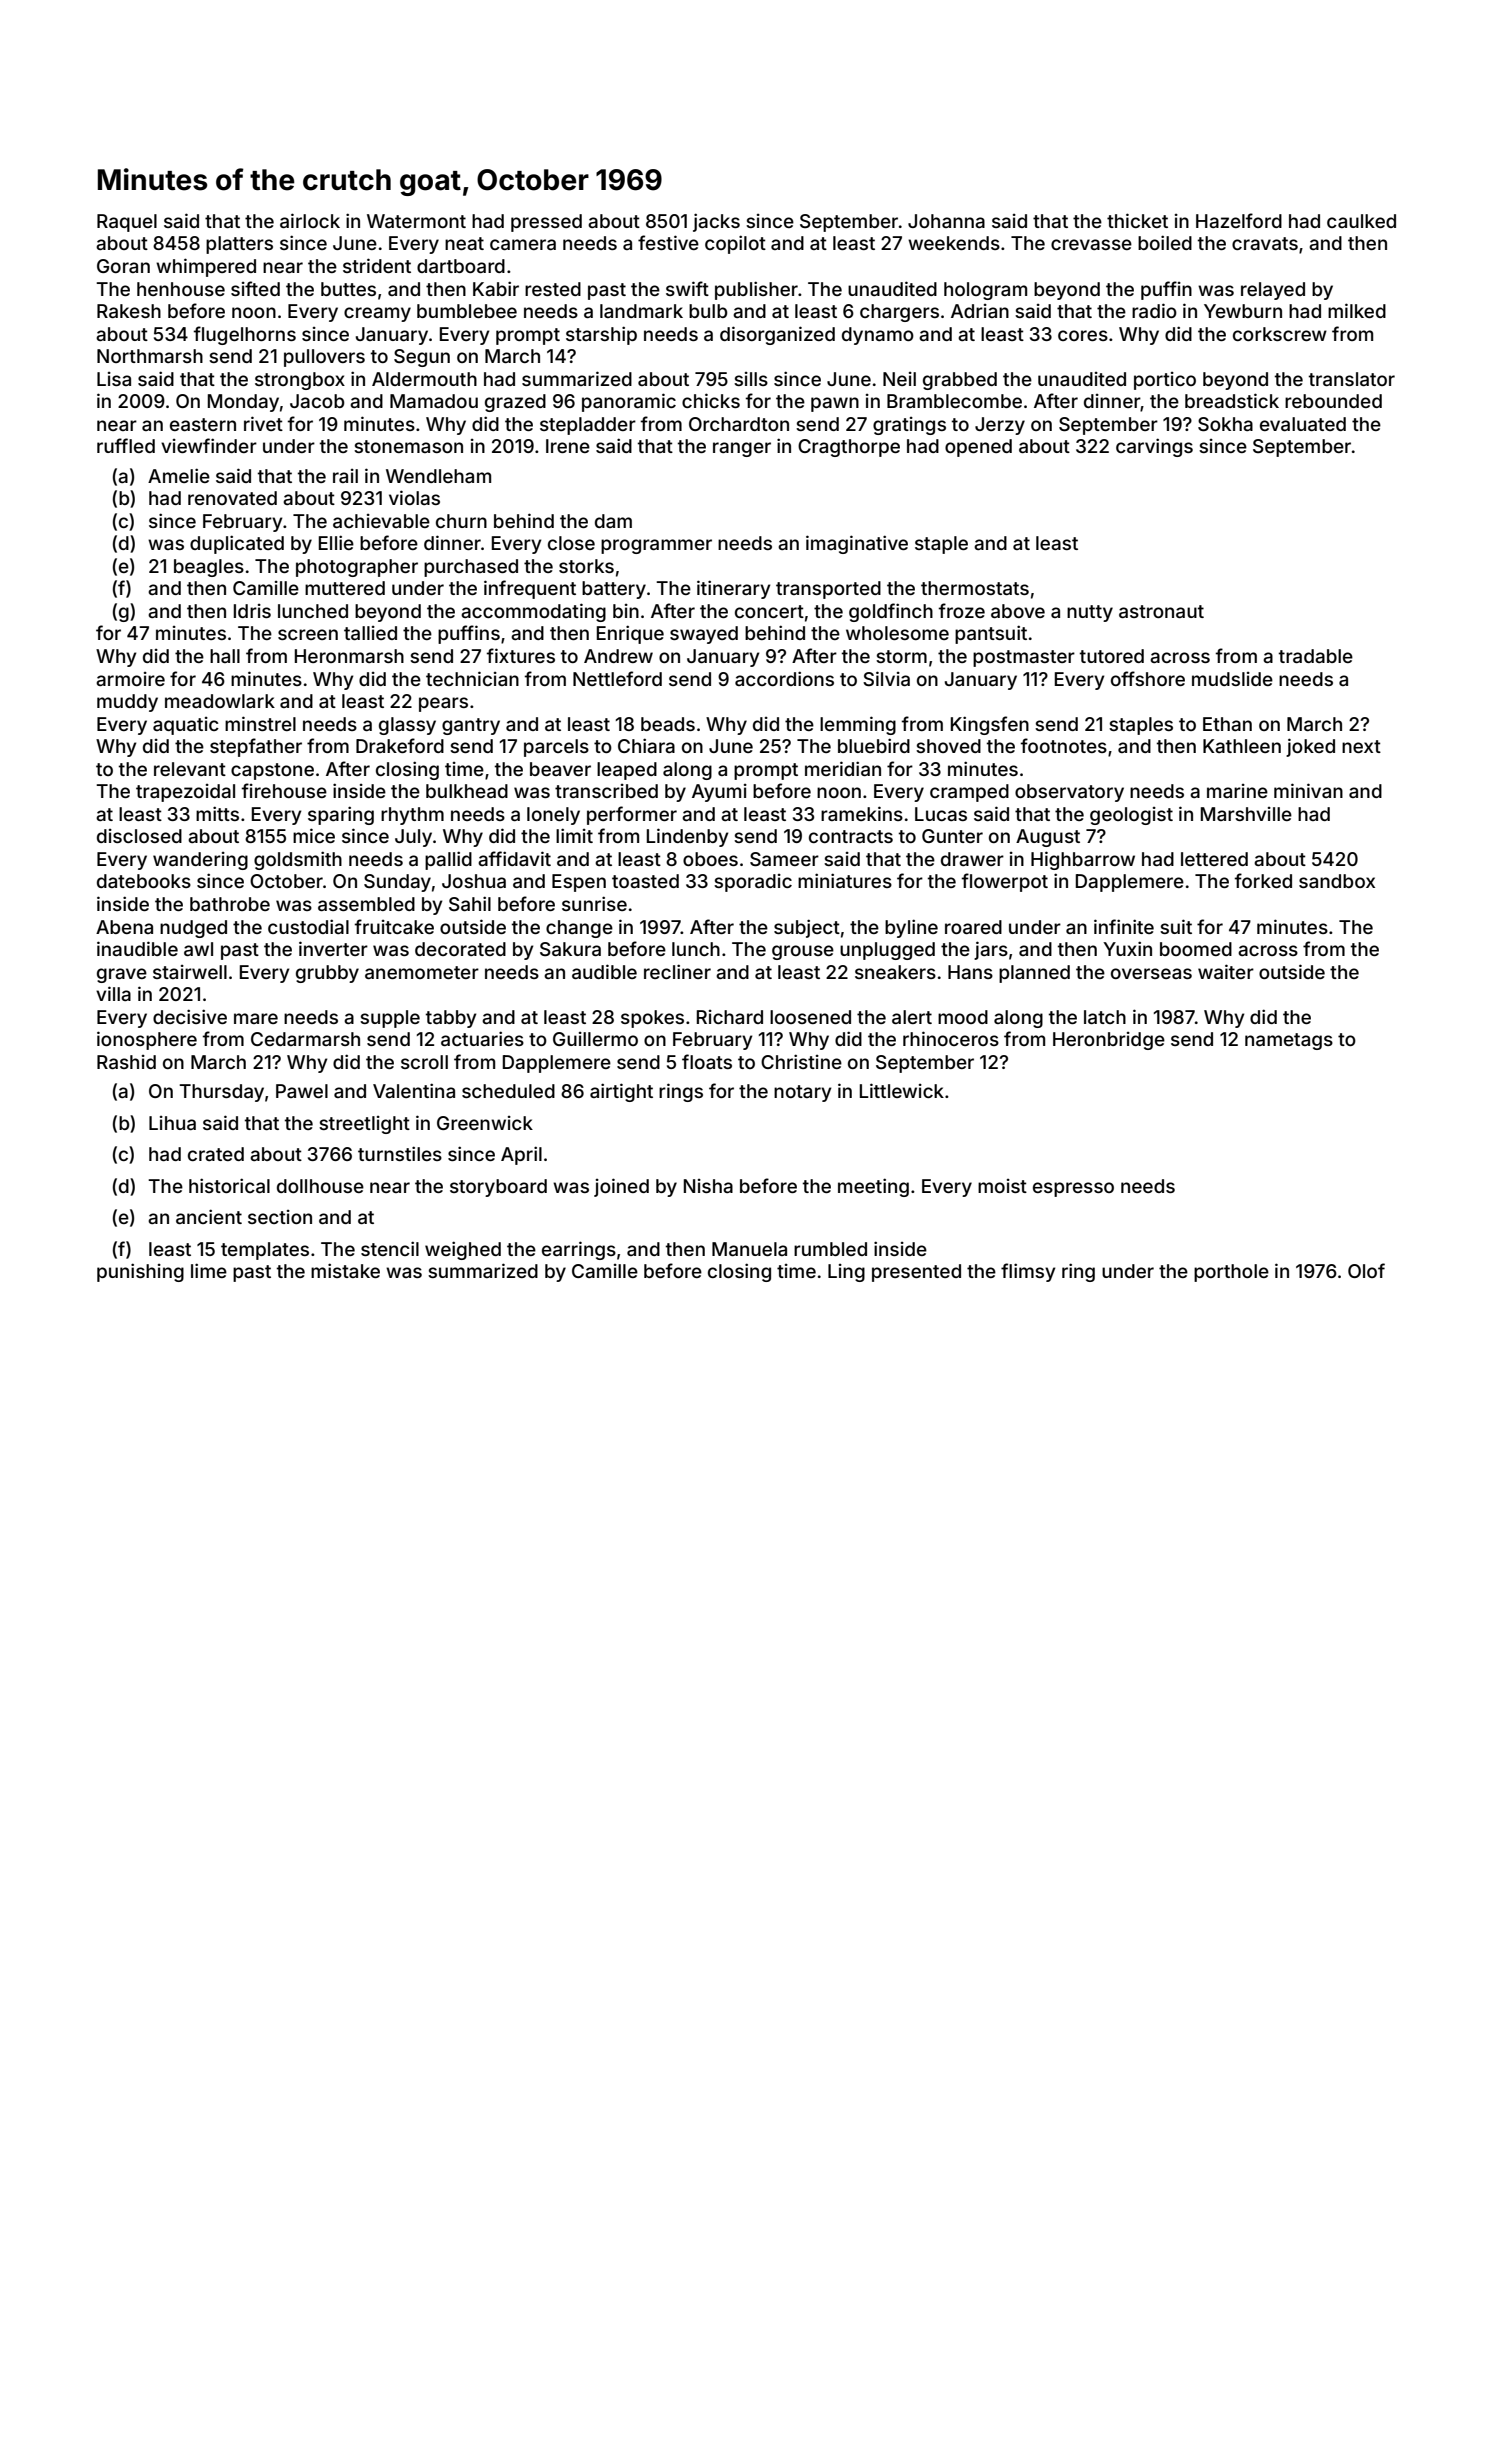 This document has width=1496, height=2464. I want to click on evaluated, so click(1303, 424).
